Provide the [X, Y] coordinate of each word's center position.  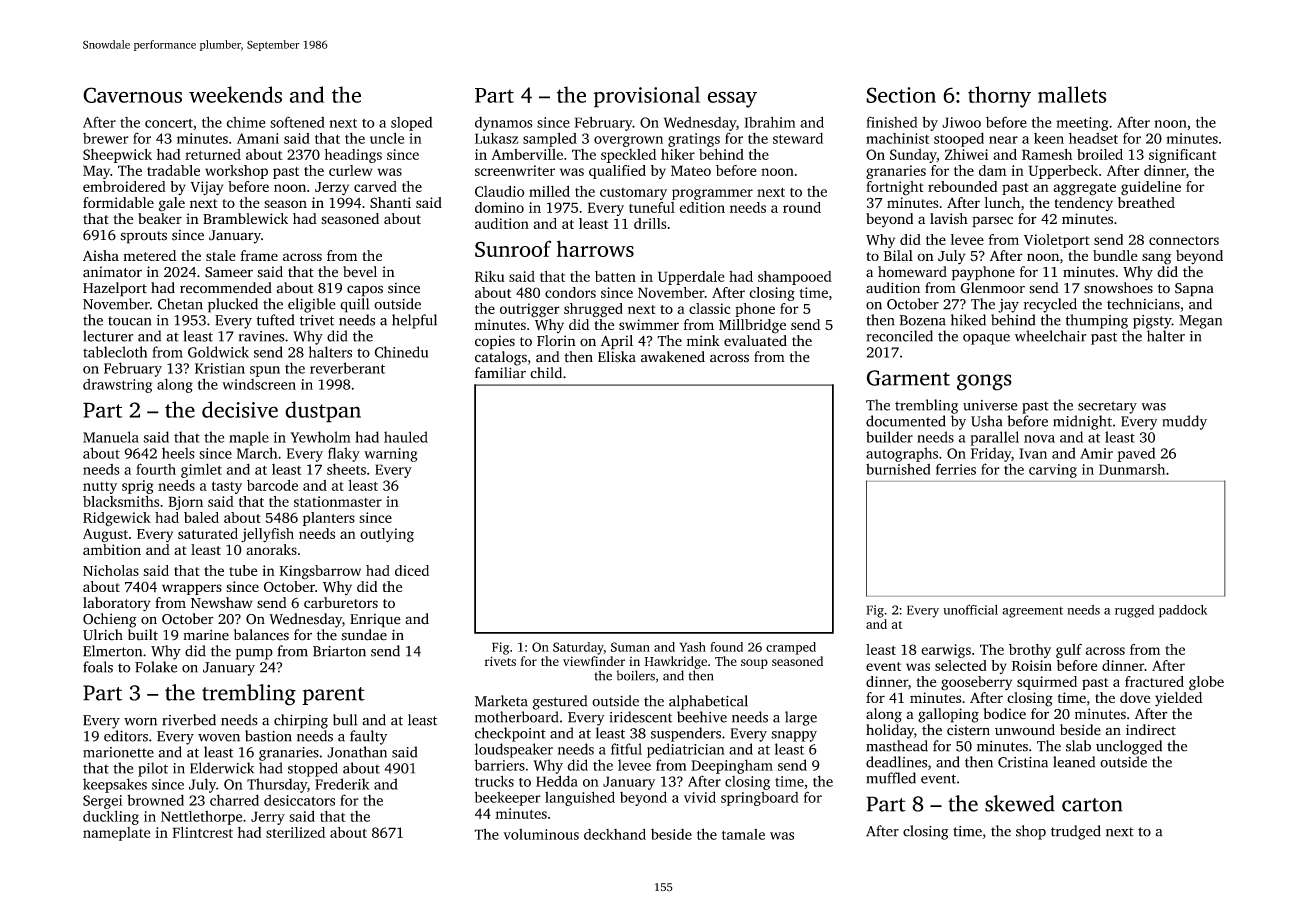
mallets [1072, 94]
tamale [743, 834]
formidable [118, 202]
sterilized [295, 832]
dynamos [504, 123]
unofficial [970, 609]
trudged [1076, 832]
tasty [227, 488]
